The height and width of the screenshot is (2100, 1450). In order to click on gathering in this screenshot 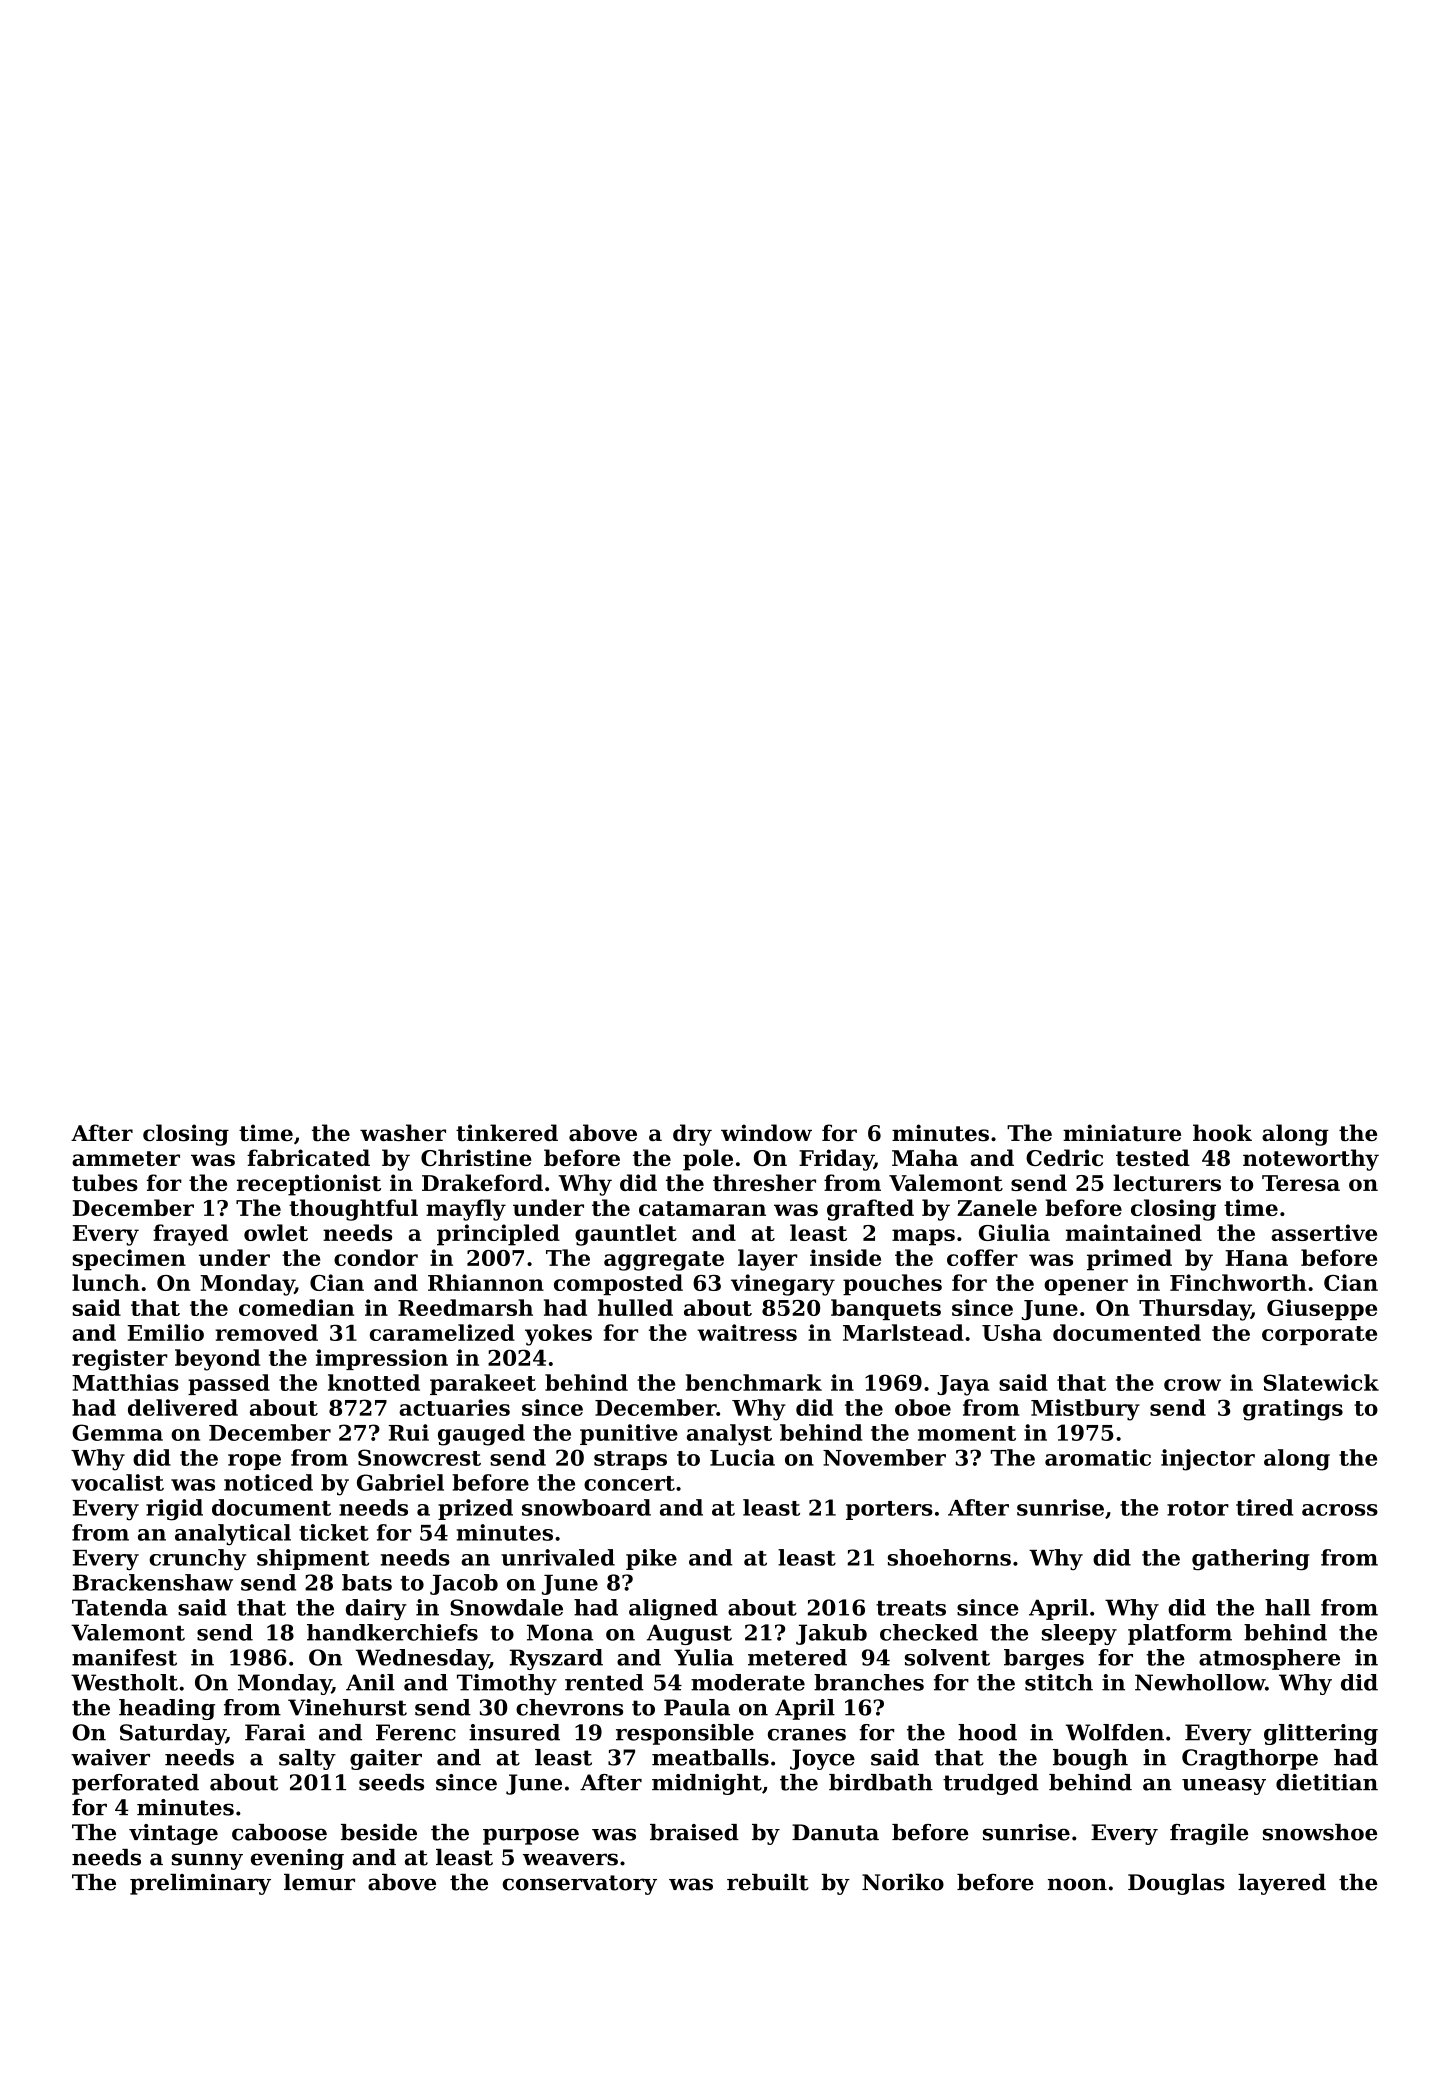, I will do `click(1251, 1559)`.
